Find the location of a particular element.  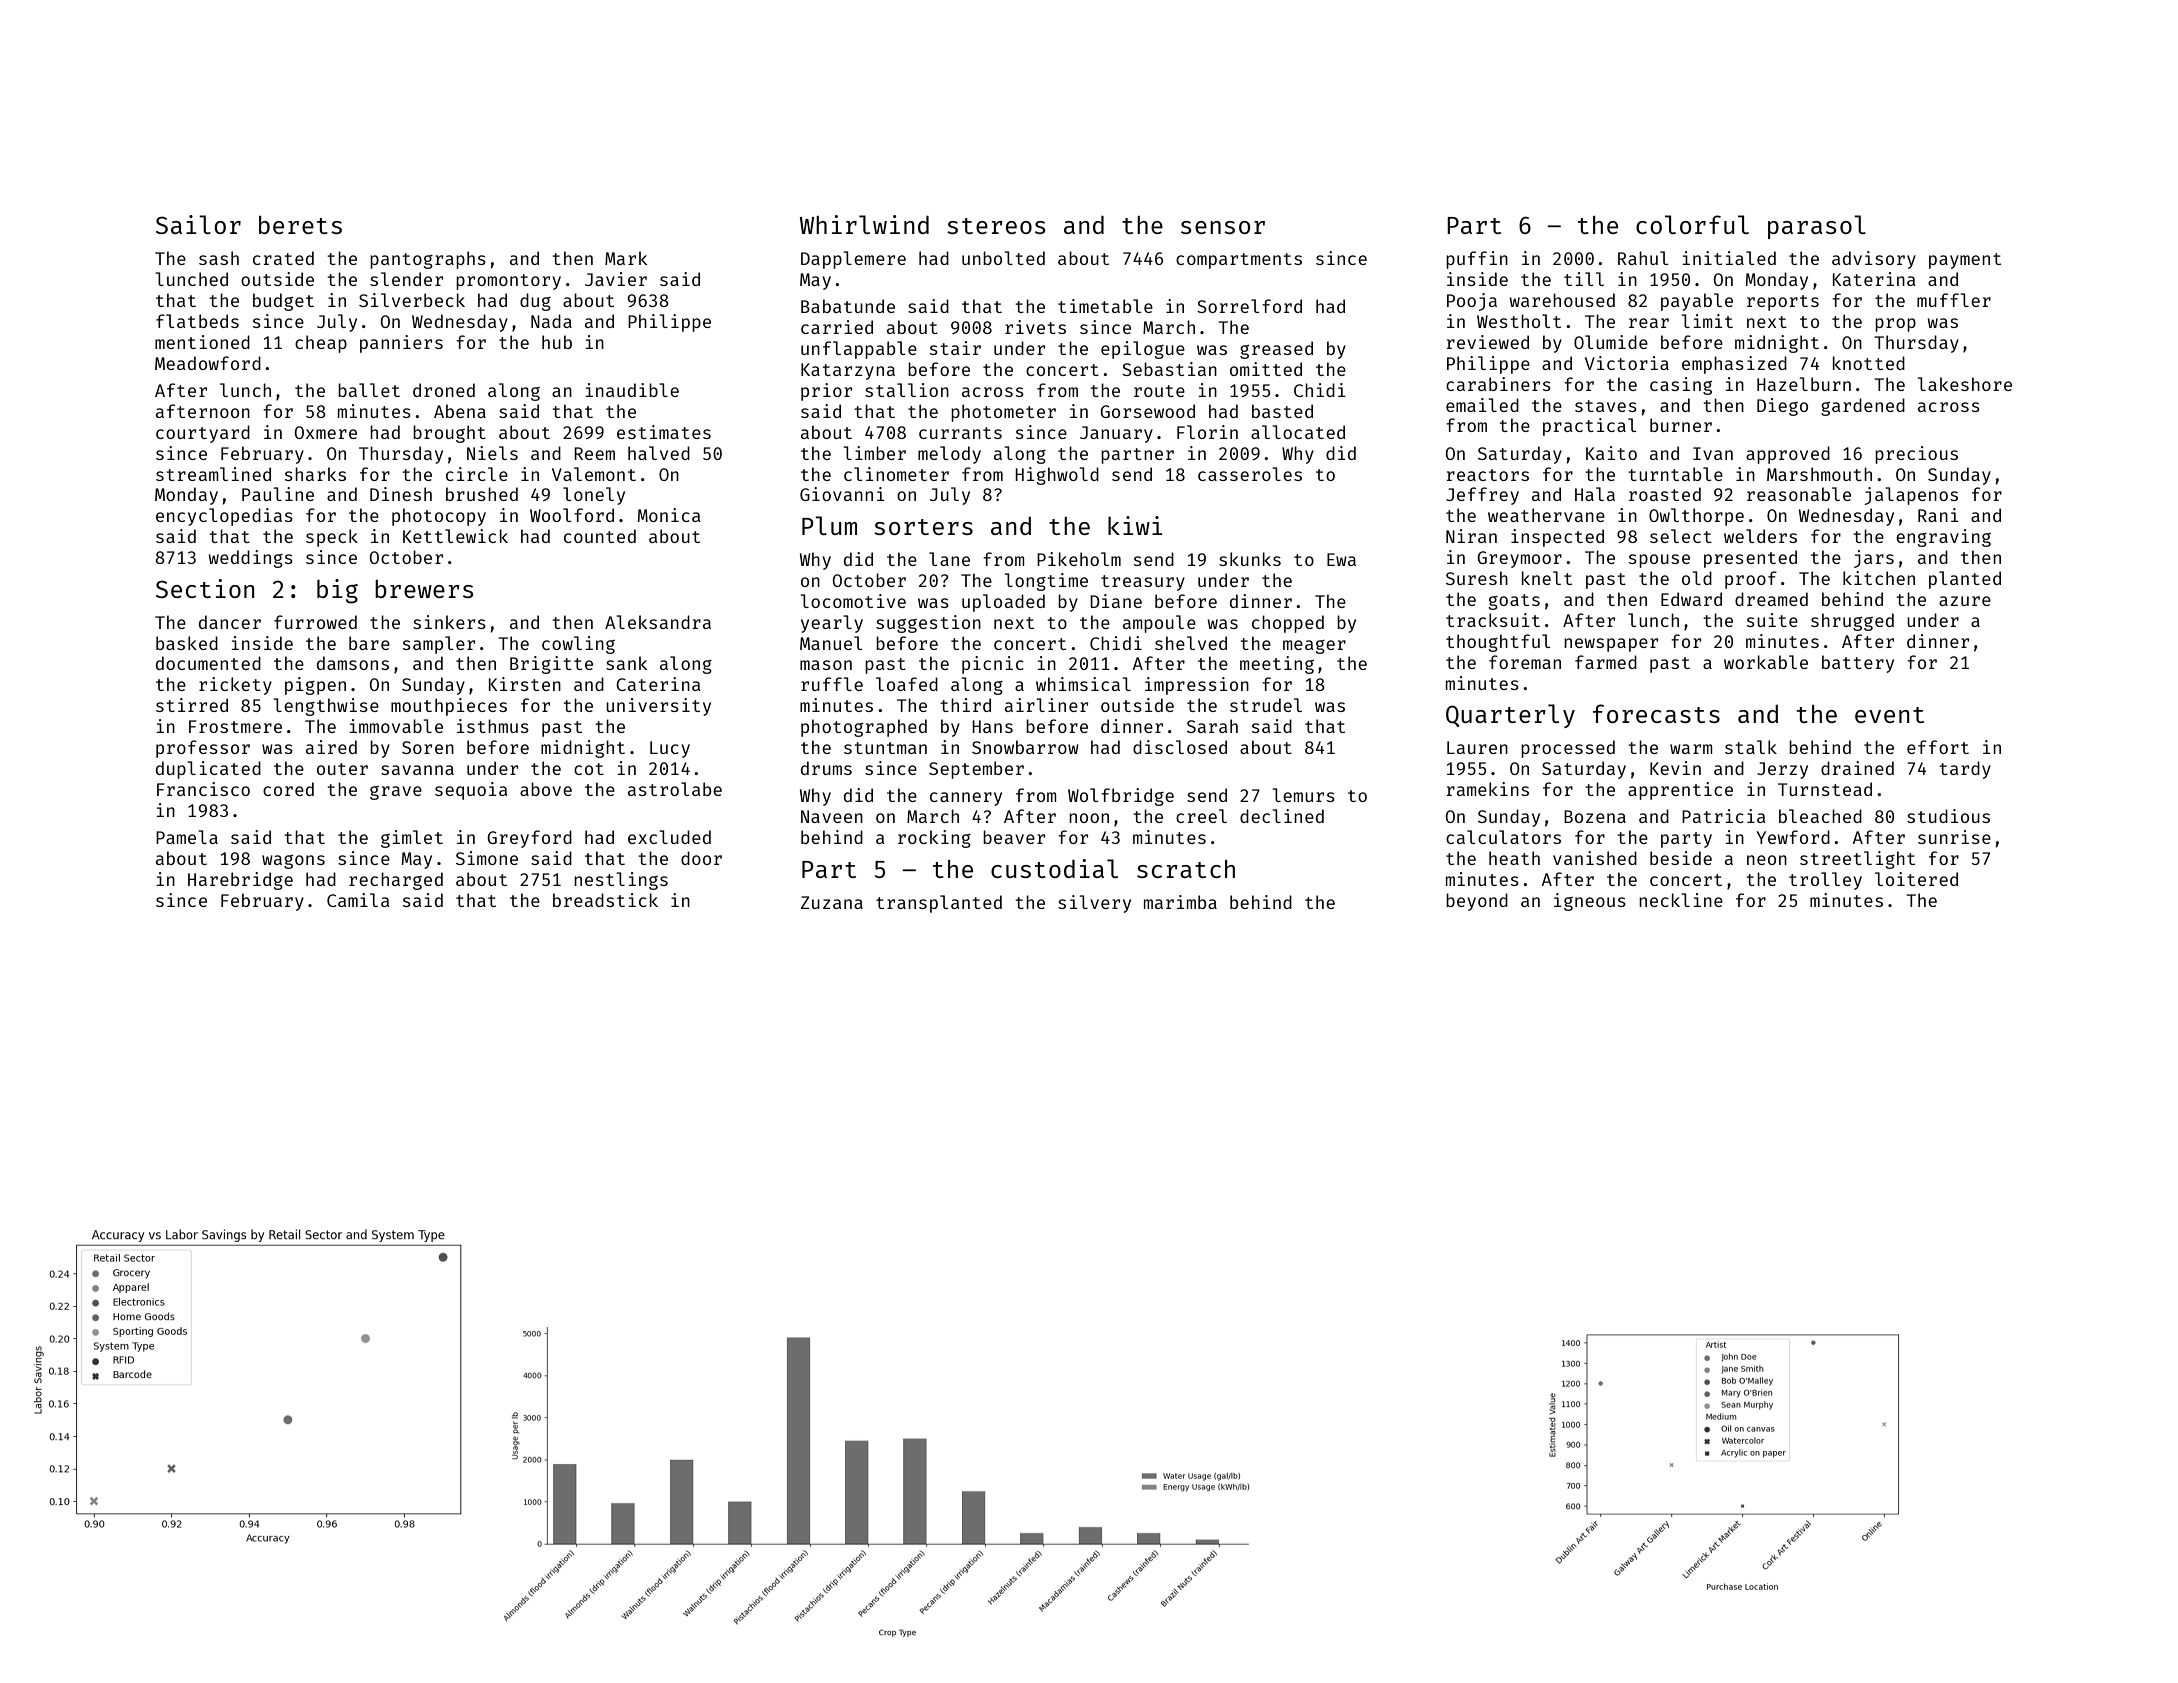

engraving is located at coordinates (1943, 538).
